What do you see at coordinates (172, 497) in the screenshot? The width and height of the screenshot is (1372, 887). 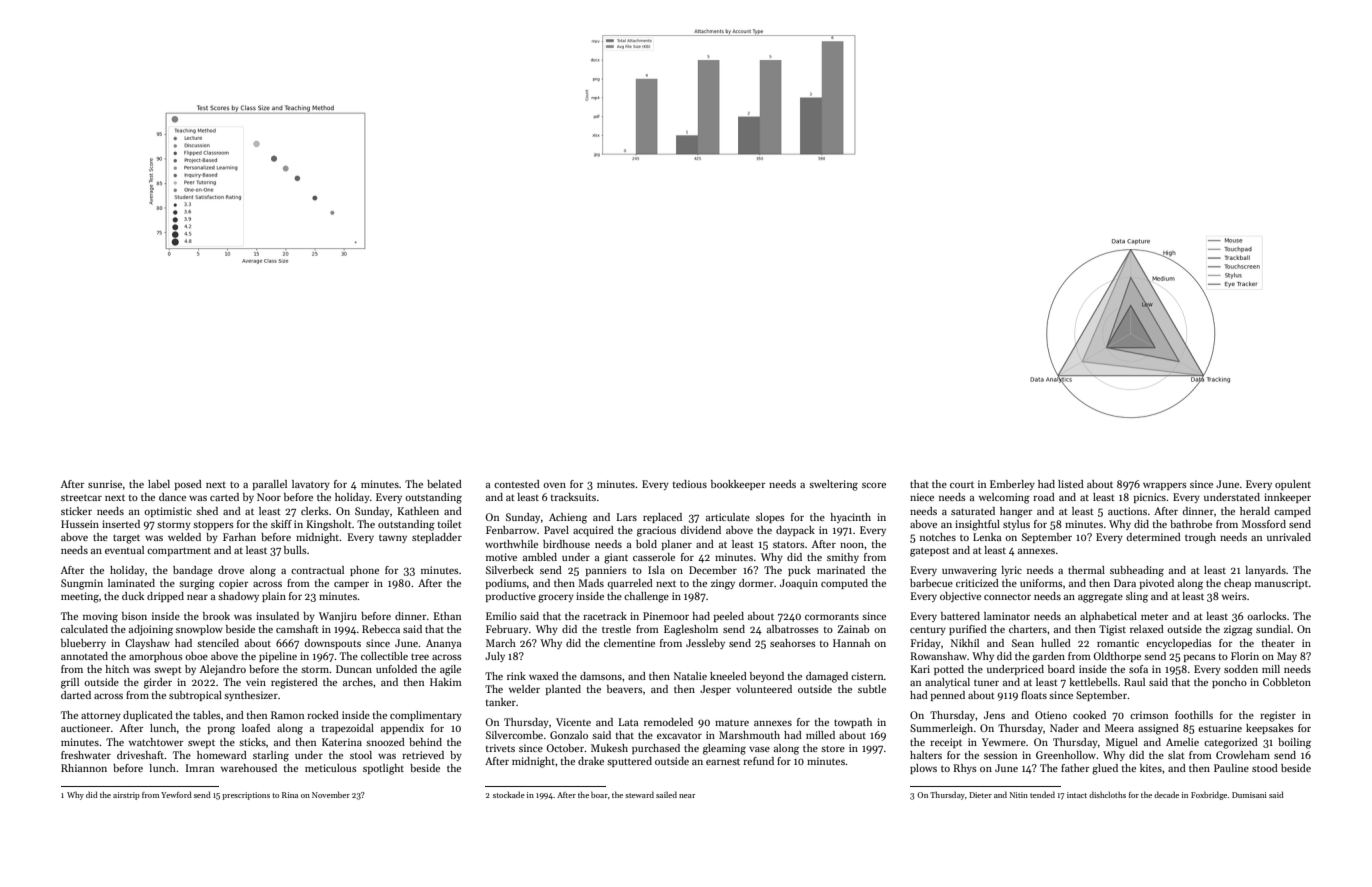 I see `dance` at bounding box center [172, 497].
